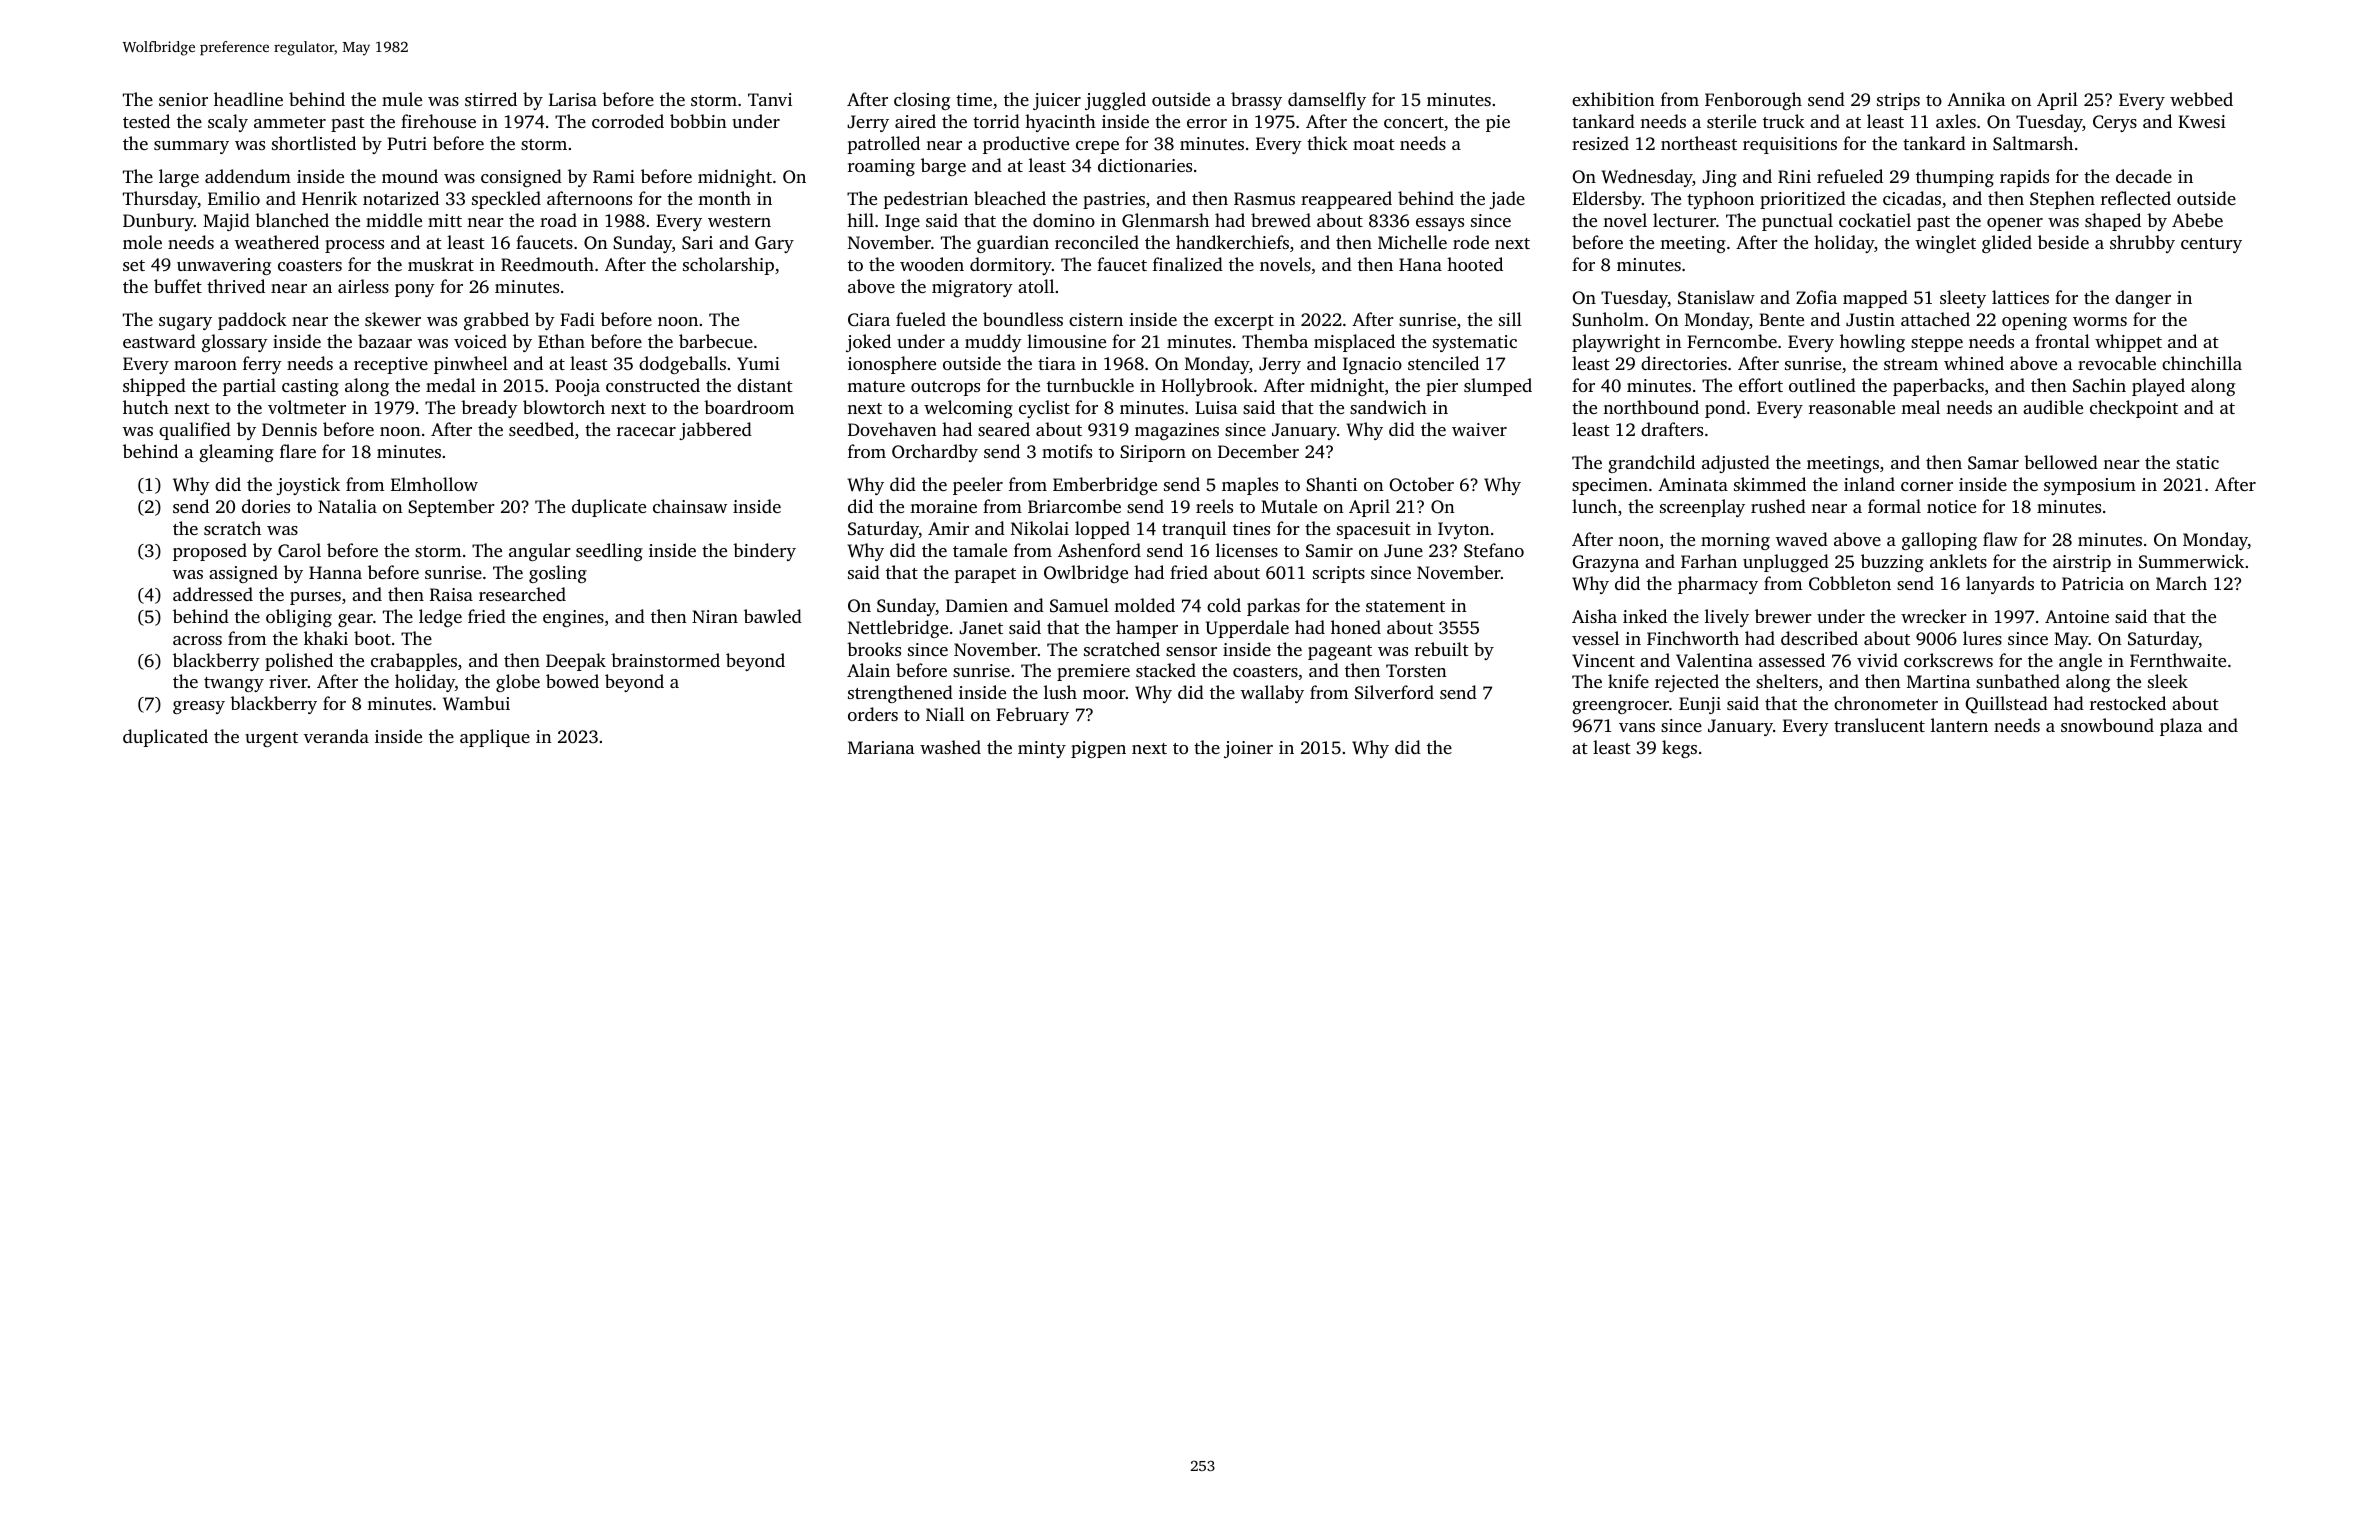  I want to click on twangy, so click(234, 684).
